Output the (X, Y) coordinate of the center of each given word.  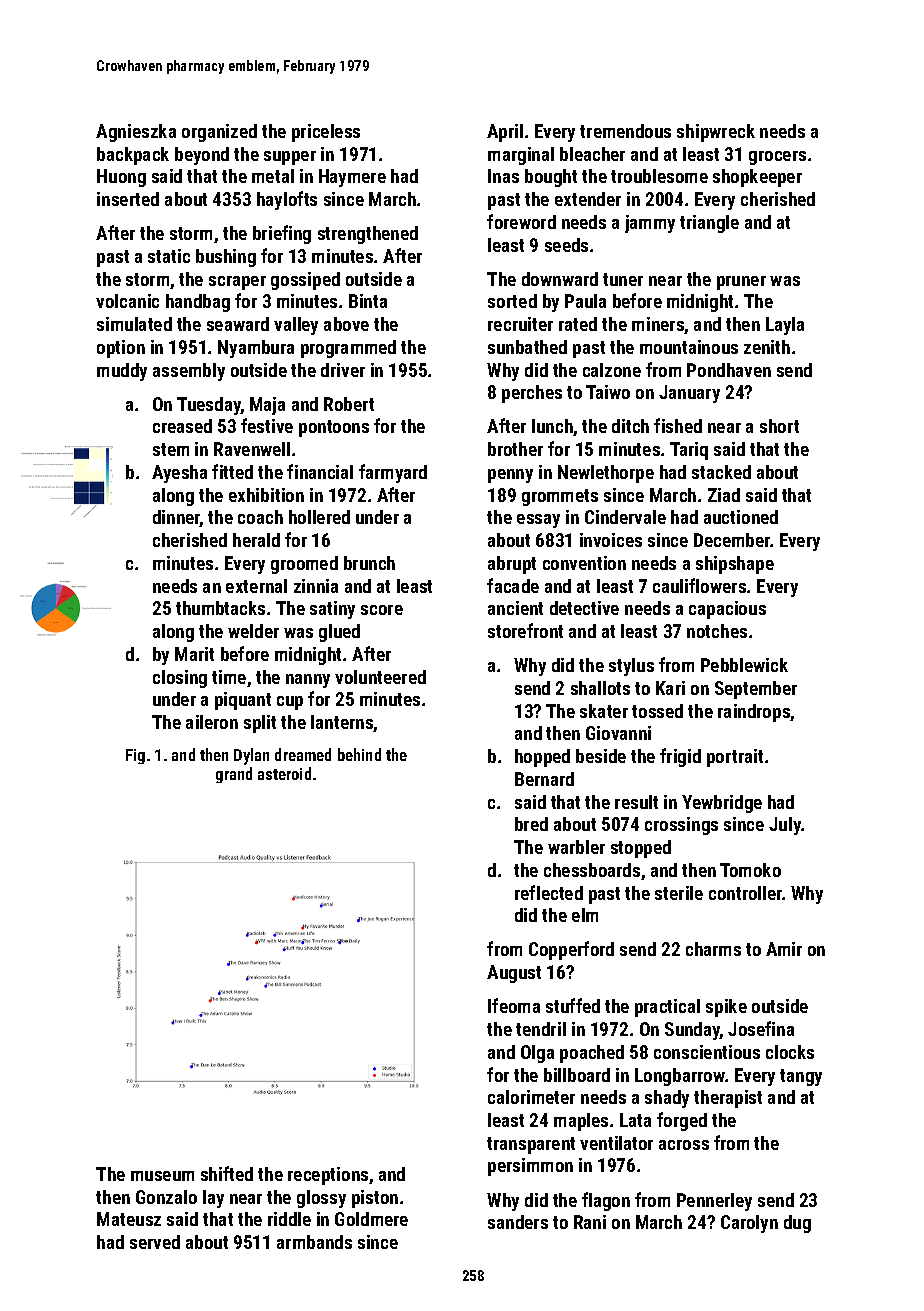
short (779, 426)
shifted (227, 1173)
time (229, 677)
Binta (368, 301)
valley (296, 326)
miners (658, 325)
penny (510, 476)
